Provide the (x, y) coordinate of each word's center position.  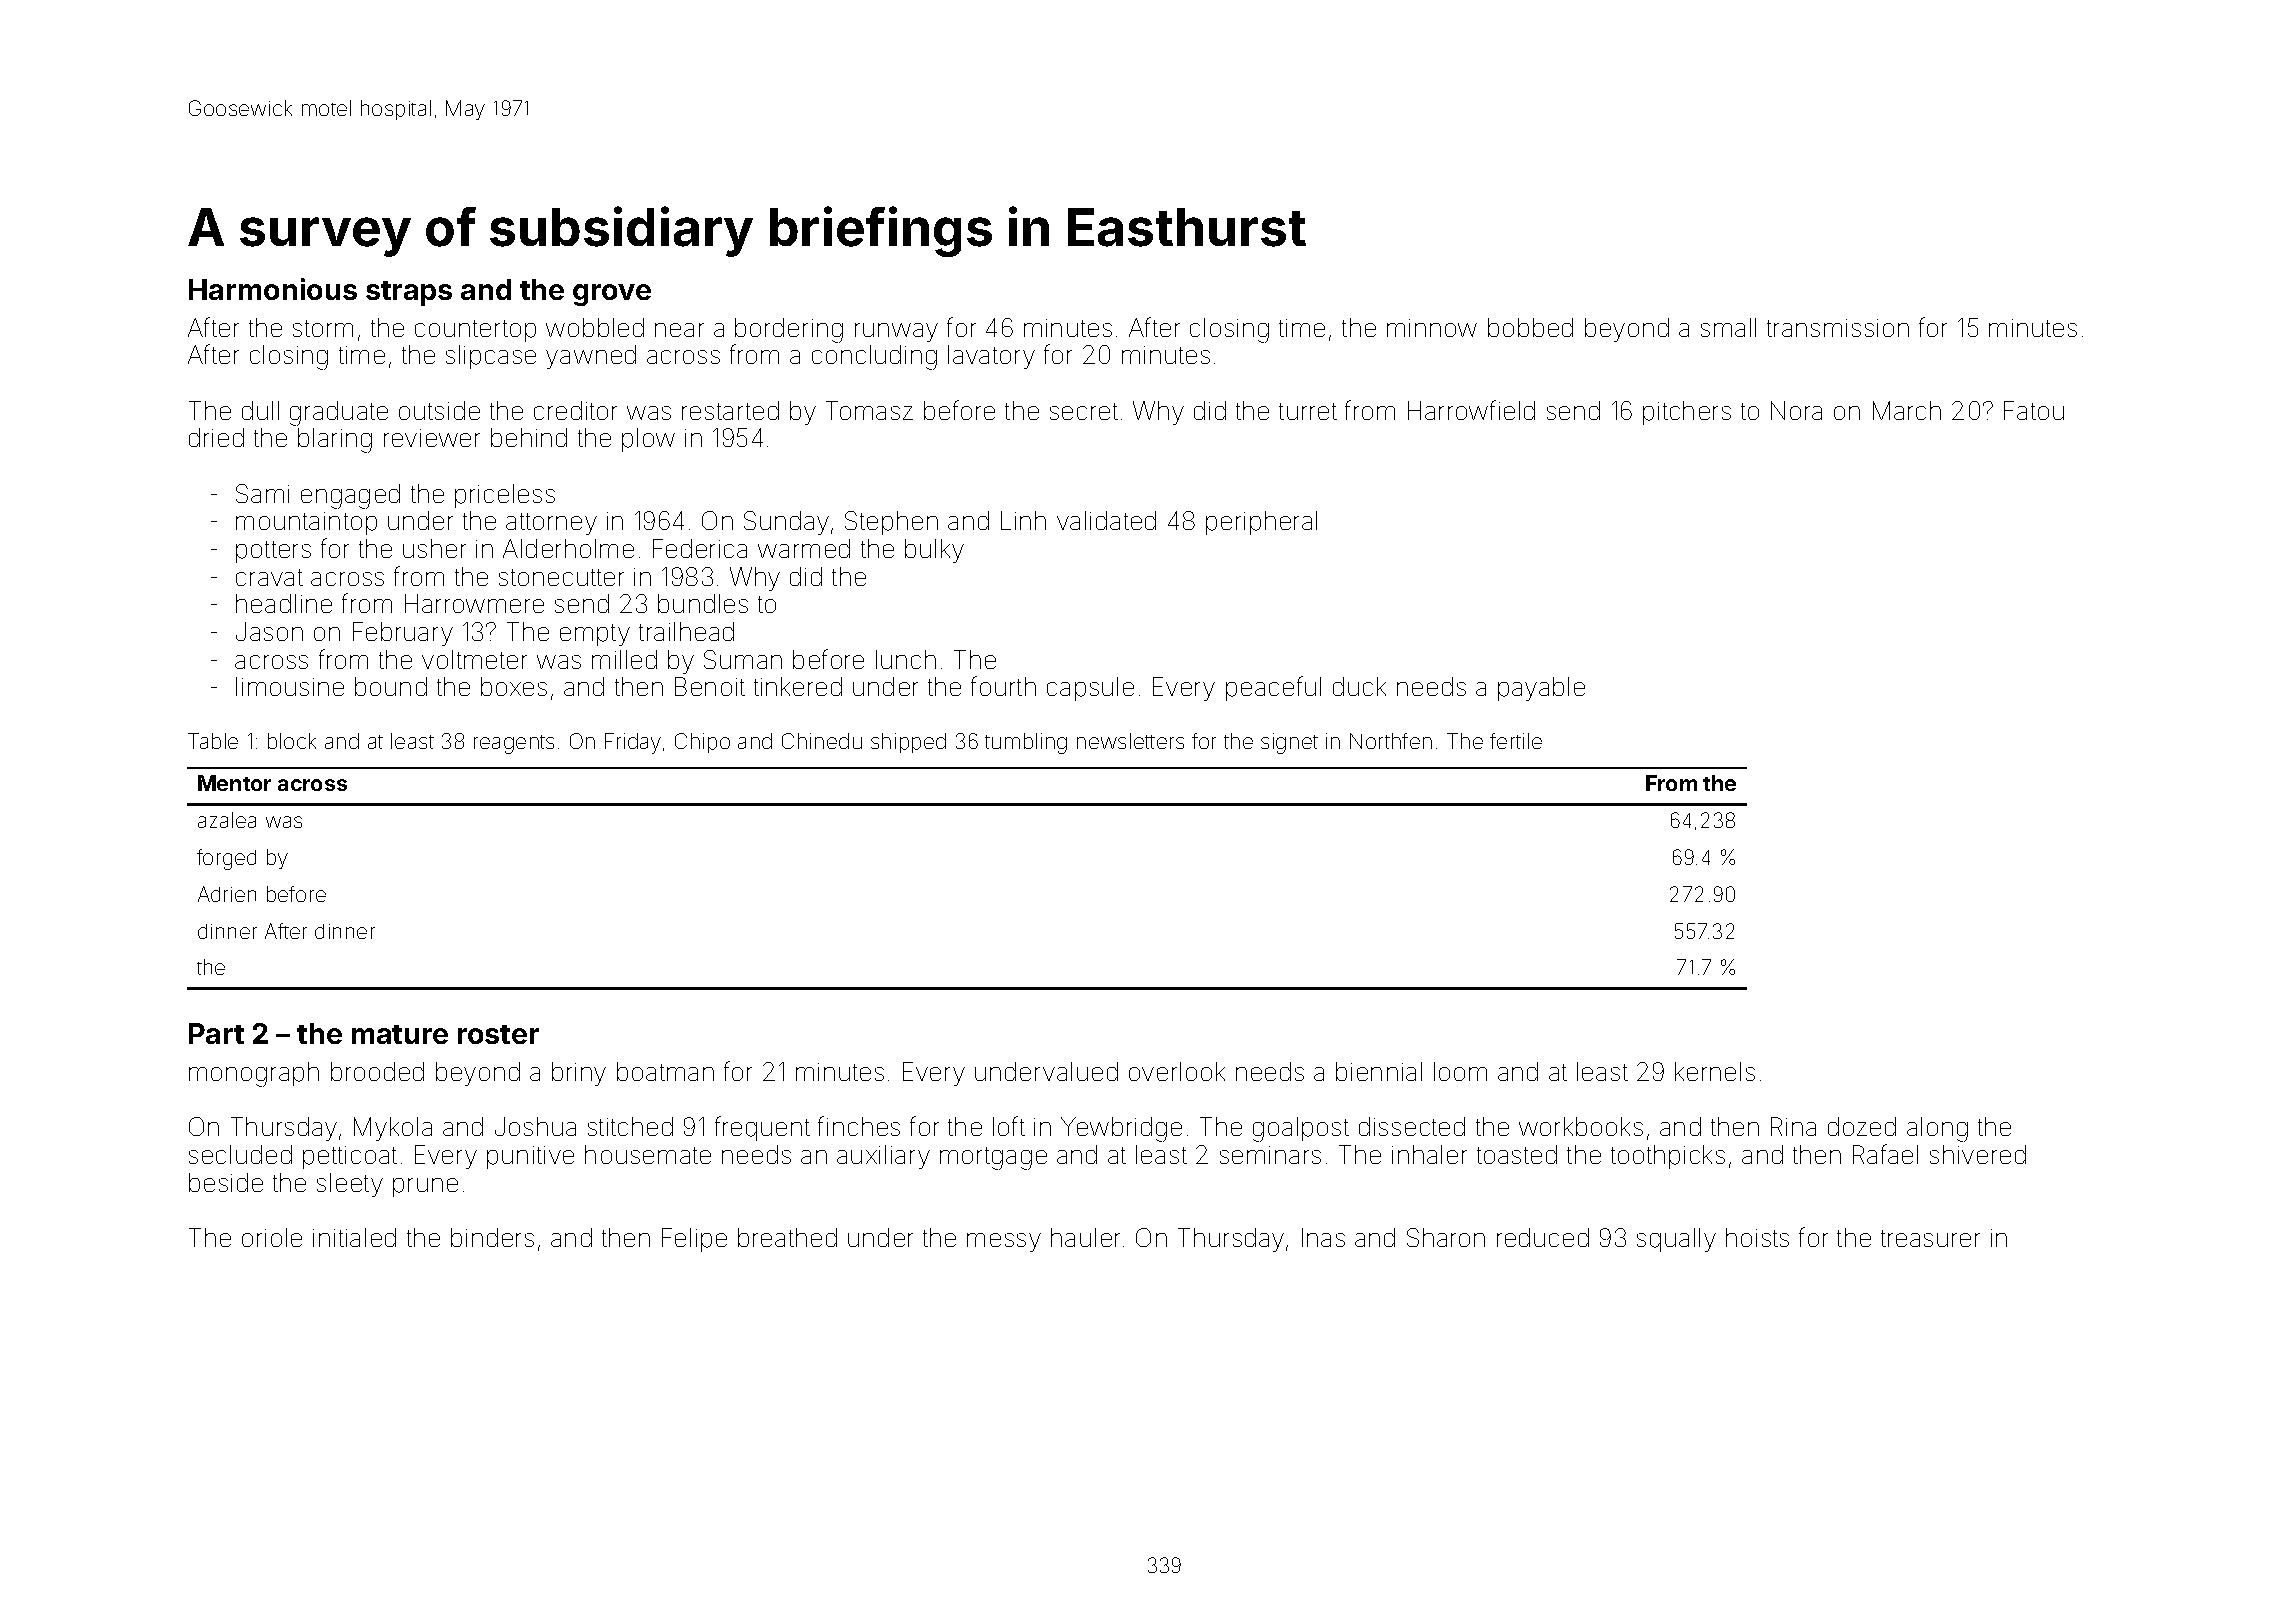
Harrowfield (1471, 410)
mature (400, 1034)
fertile (1516, 741)
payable (1541, 689)
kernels (1715, 1071)
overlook (1177, 1071)
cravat (269, 577)
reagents (514, 744)
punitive (530, 1157)
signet (1289, 743)
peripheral (1261, 523)
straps (409, 293)
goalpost (1301, 1129)
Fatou (2034, 410)
